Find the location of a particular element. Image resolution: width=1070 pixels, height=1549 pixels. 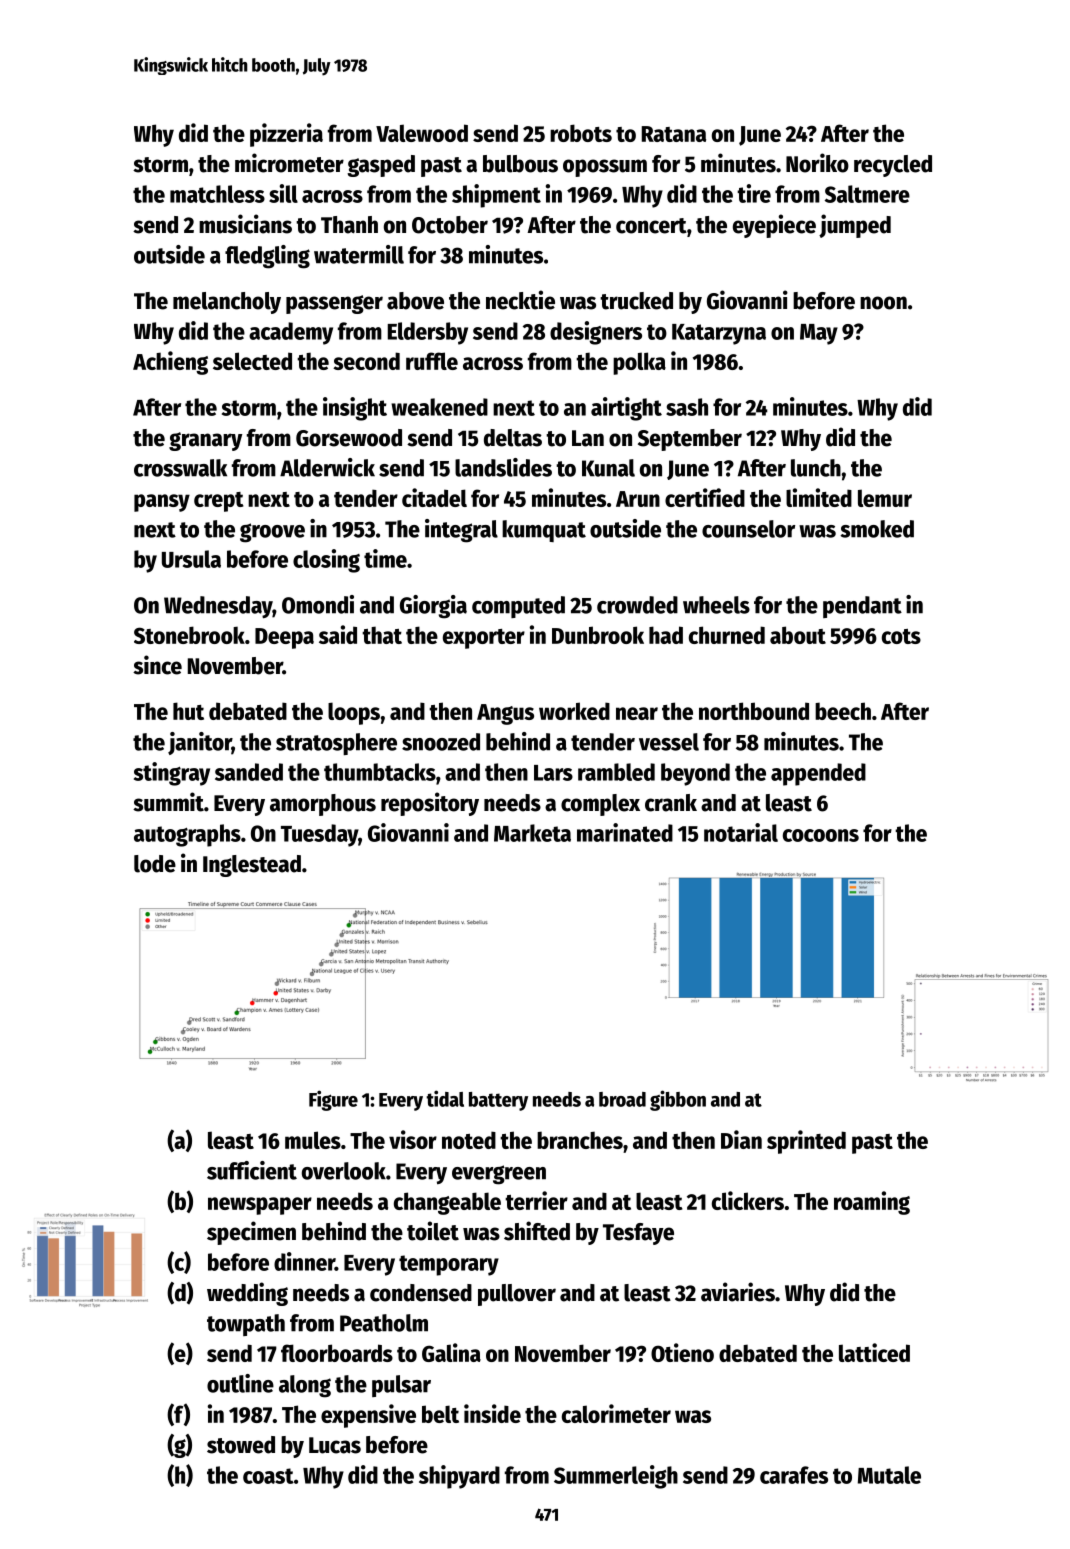

condensed is located at coordinates (421, 1293).
